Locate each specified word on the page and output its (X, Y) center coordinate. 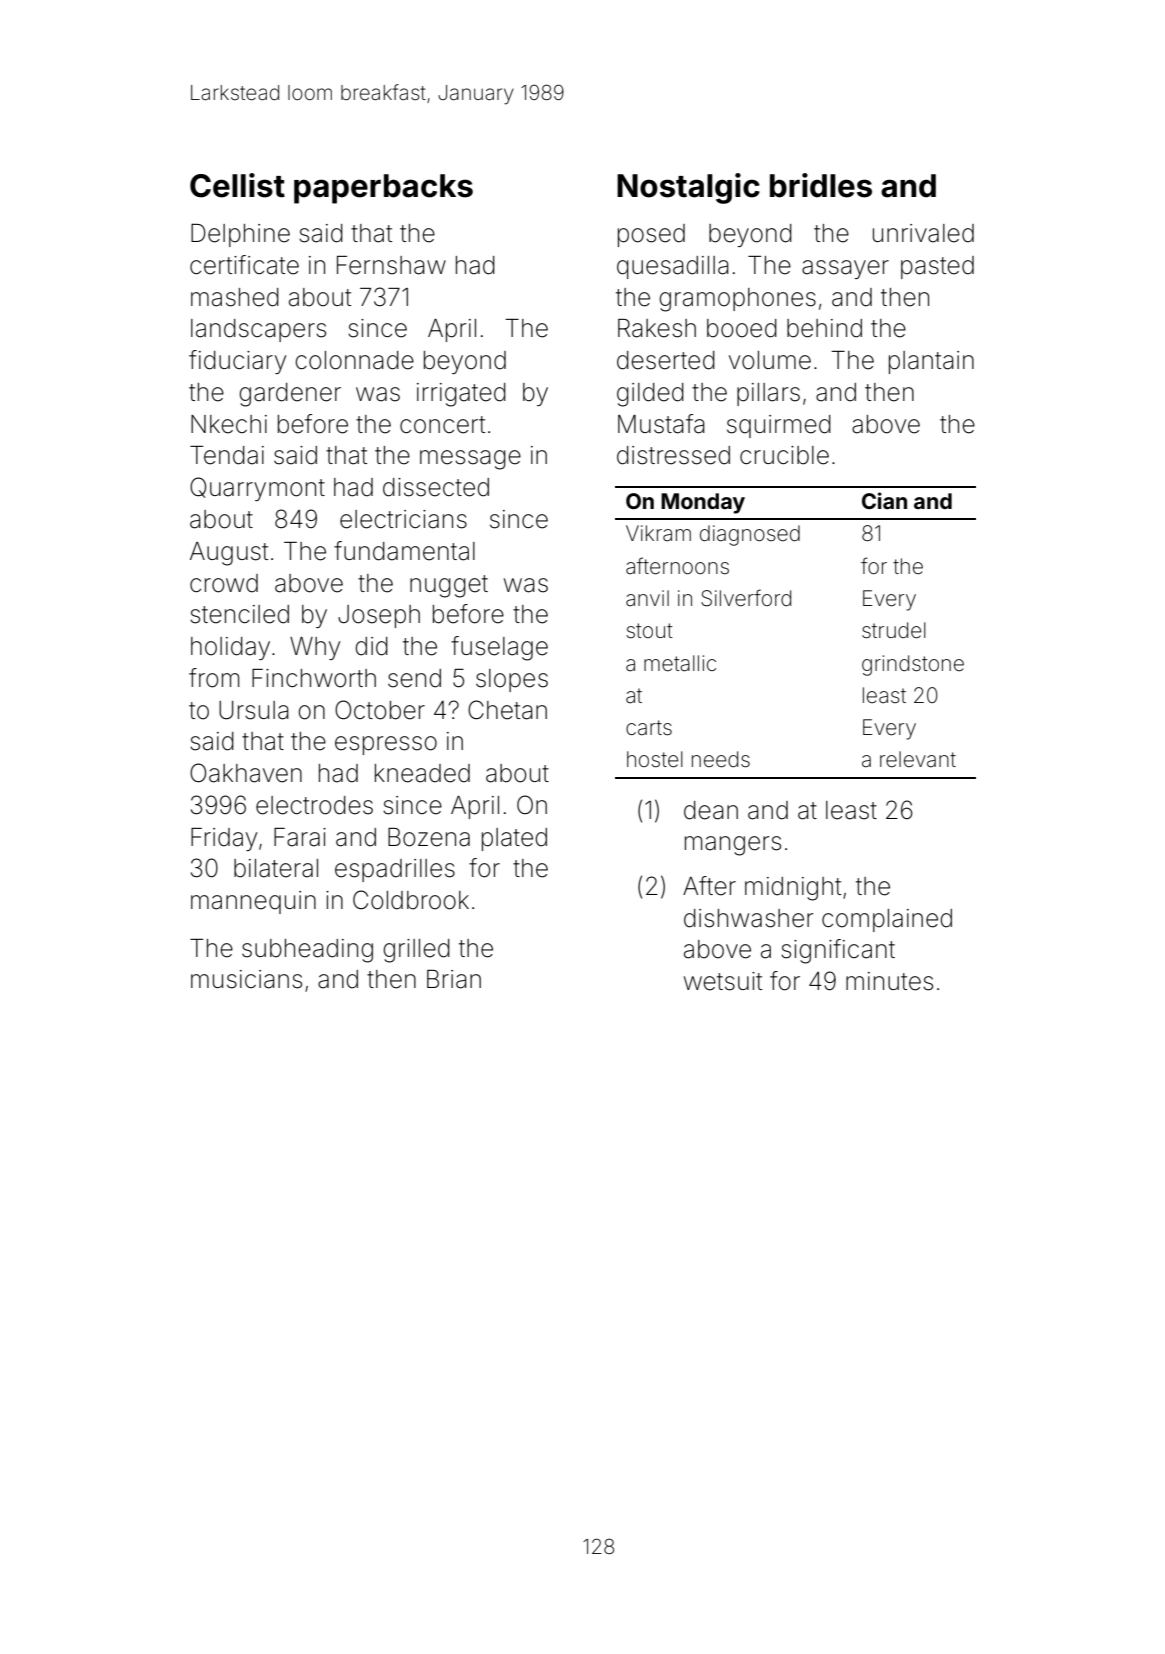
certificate (244, 265)
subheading (307, 951)
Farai (300, 837)
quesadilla (673, 267)
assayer (845, 269)
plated (514, 839)
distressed (673, 455)
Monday (703, 503)
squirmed (779, 426)
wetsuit (723, 981)
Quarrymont (257, 489)
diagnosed (750, 535)
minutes (889, 981)
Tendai (227, 455)
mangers (733, 846)
